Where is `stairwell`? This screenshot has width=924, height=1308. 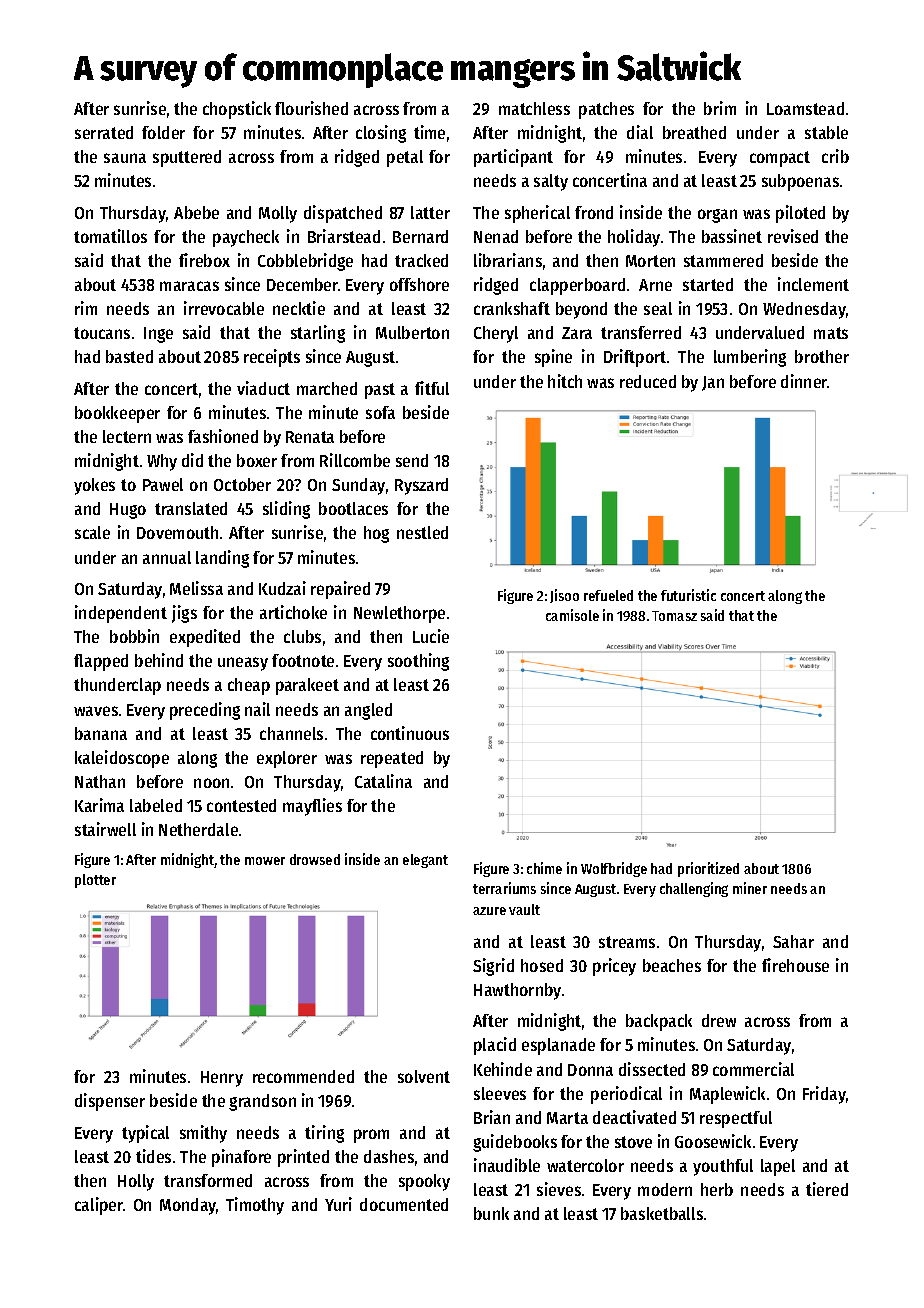 stairwell is located at coordinates (105, 829).
